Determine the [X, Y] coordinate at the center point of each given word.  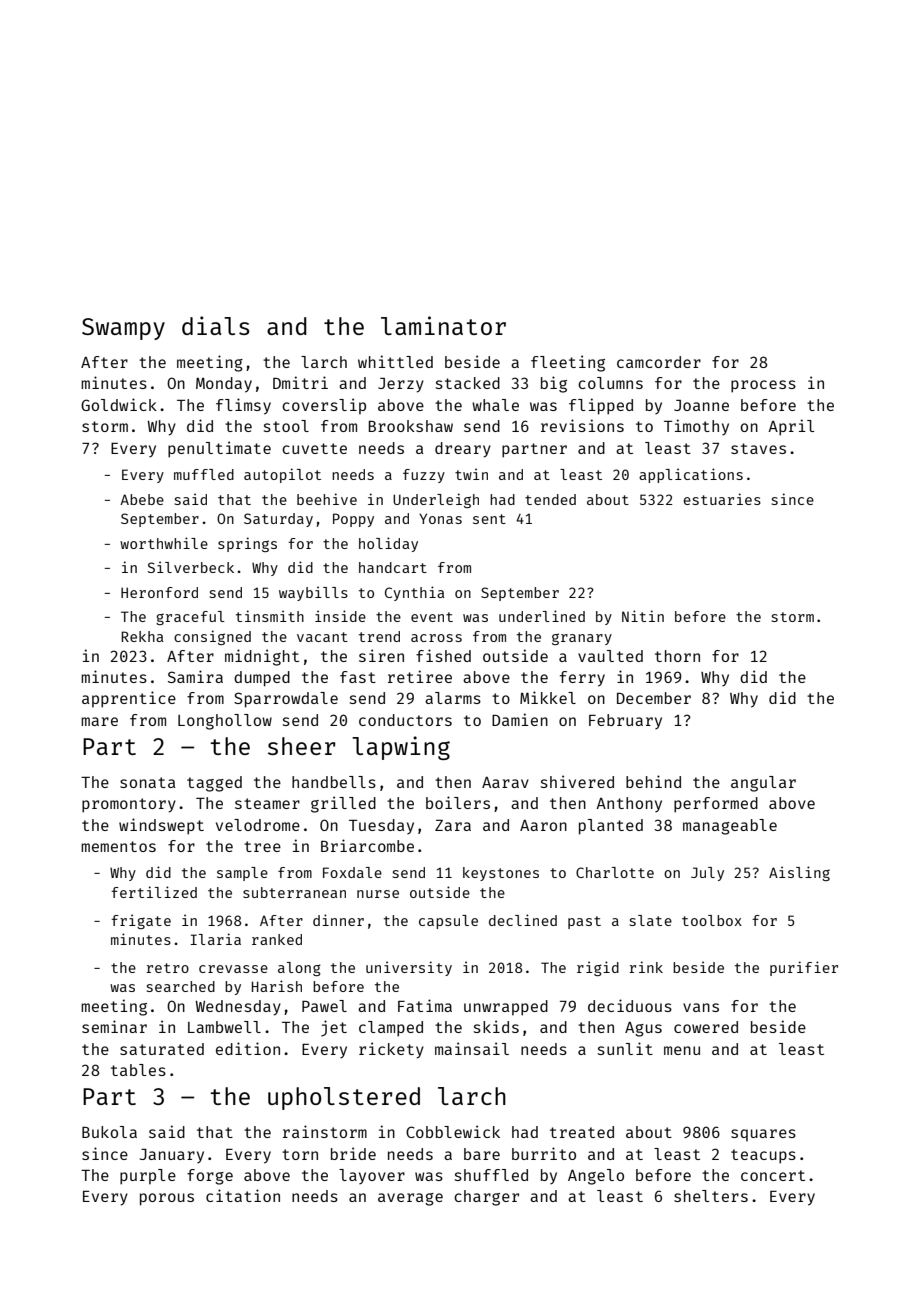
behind [653, 781]
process [763, 386]
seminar [114, 1026]
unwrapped [506, 1008]
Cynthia [414, 593]
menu [682, 1050]
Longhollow [225, 722]
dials [216, 325]
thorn [677, 656]
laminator [443, 325]
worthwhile [164, 543]
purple [148, 1177]
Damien [520, 719]
